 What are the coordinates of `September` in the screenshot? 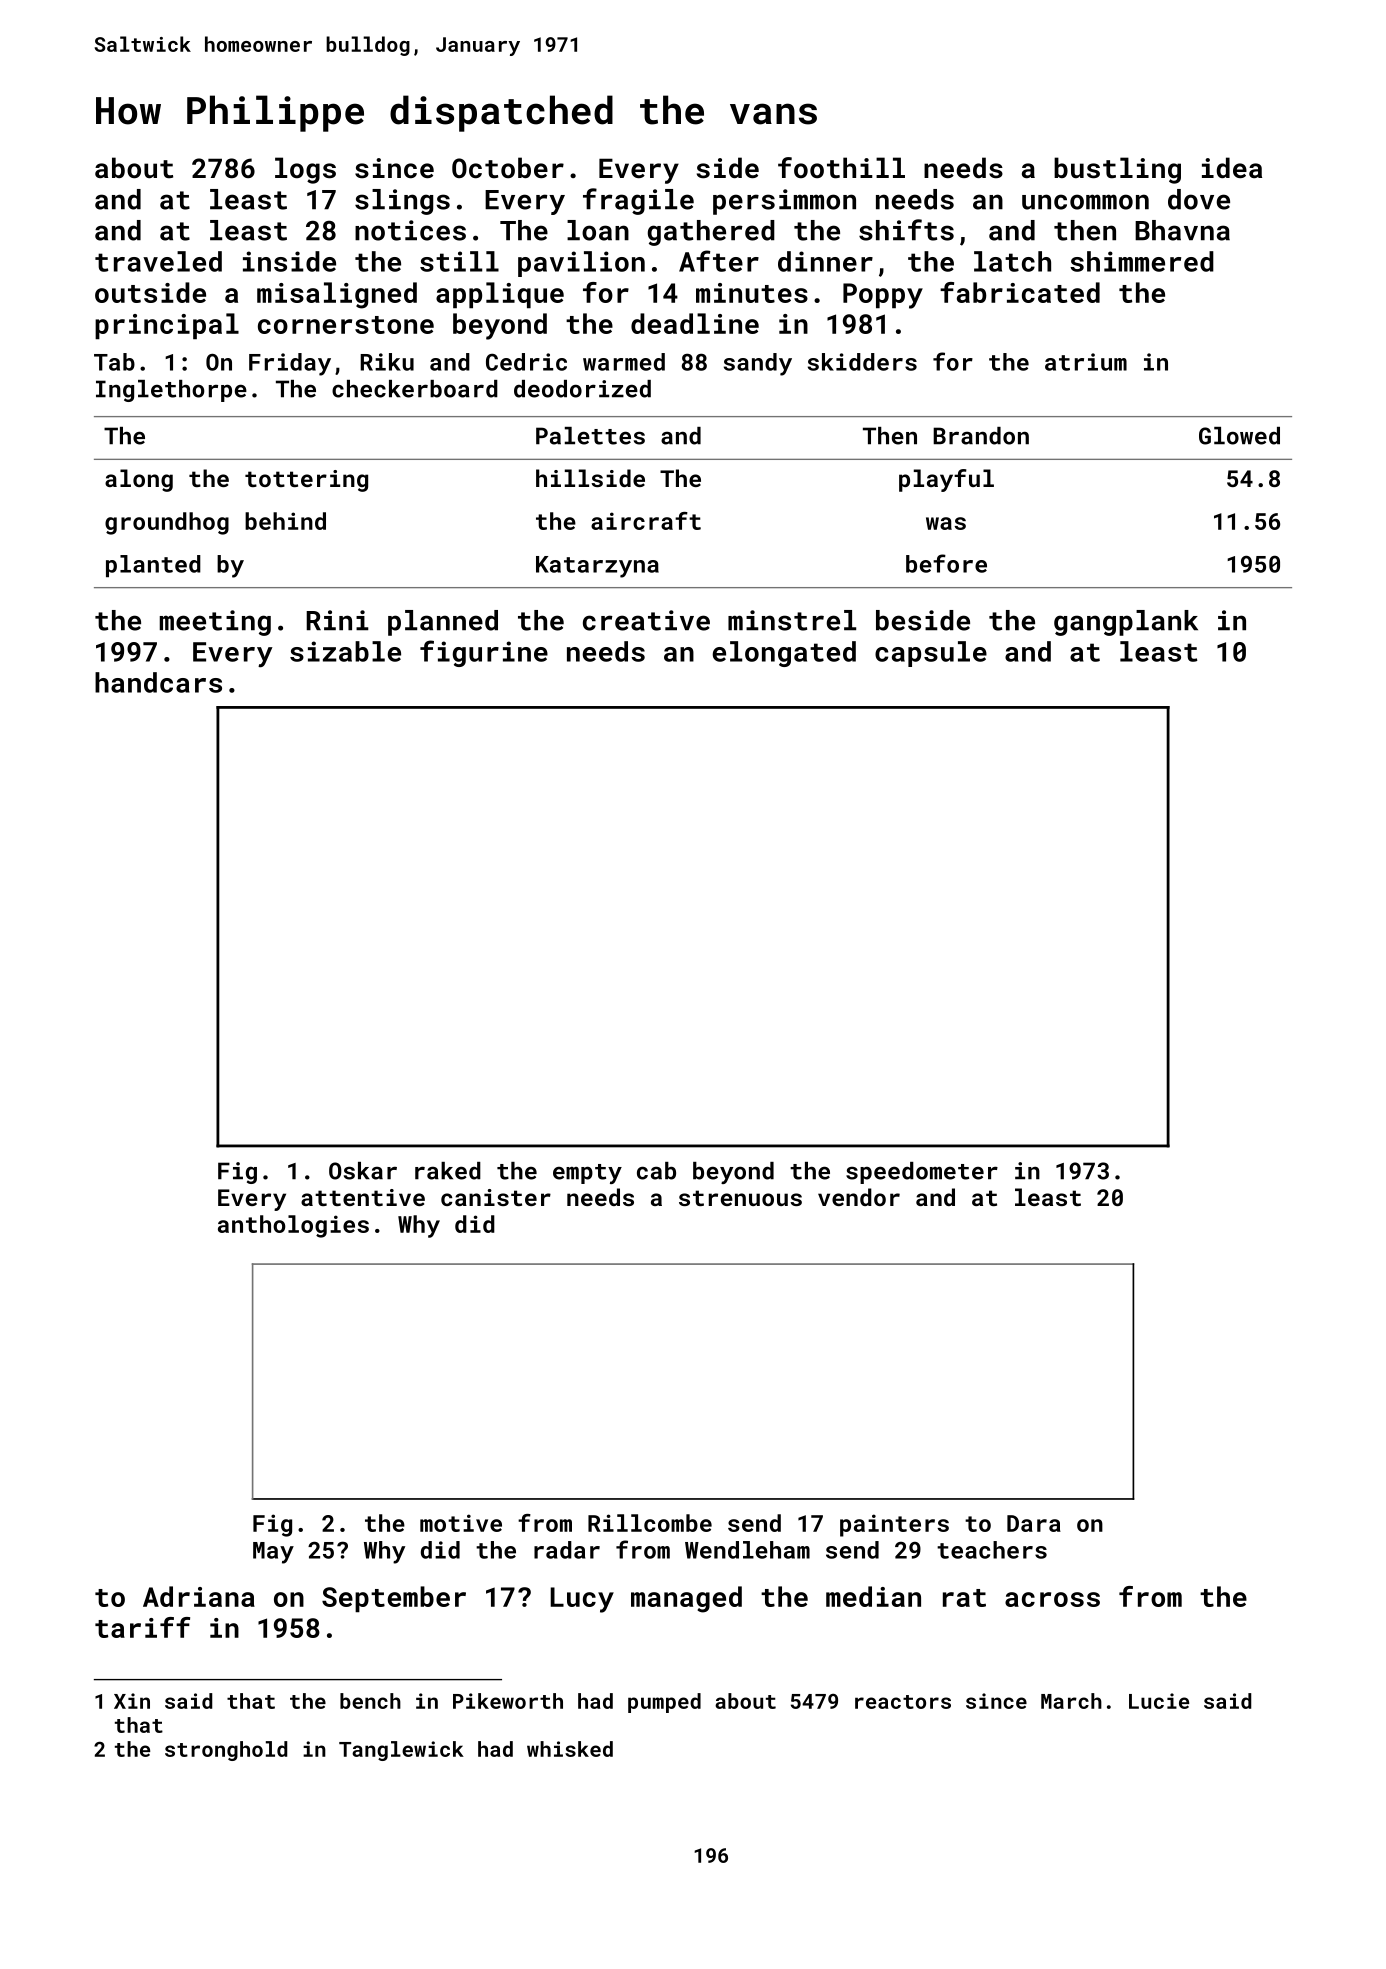 It's located at (394, 1599).
